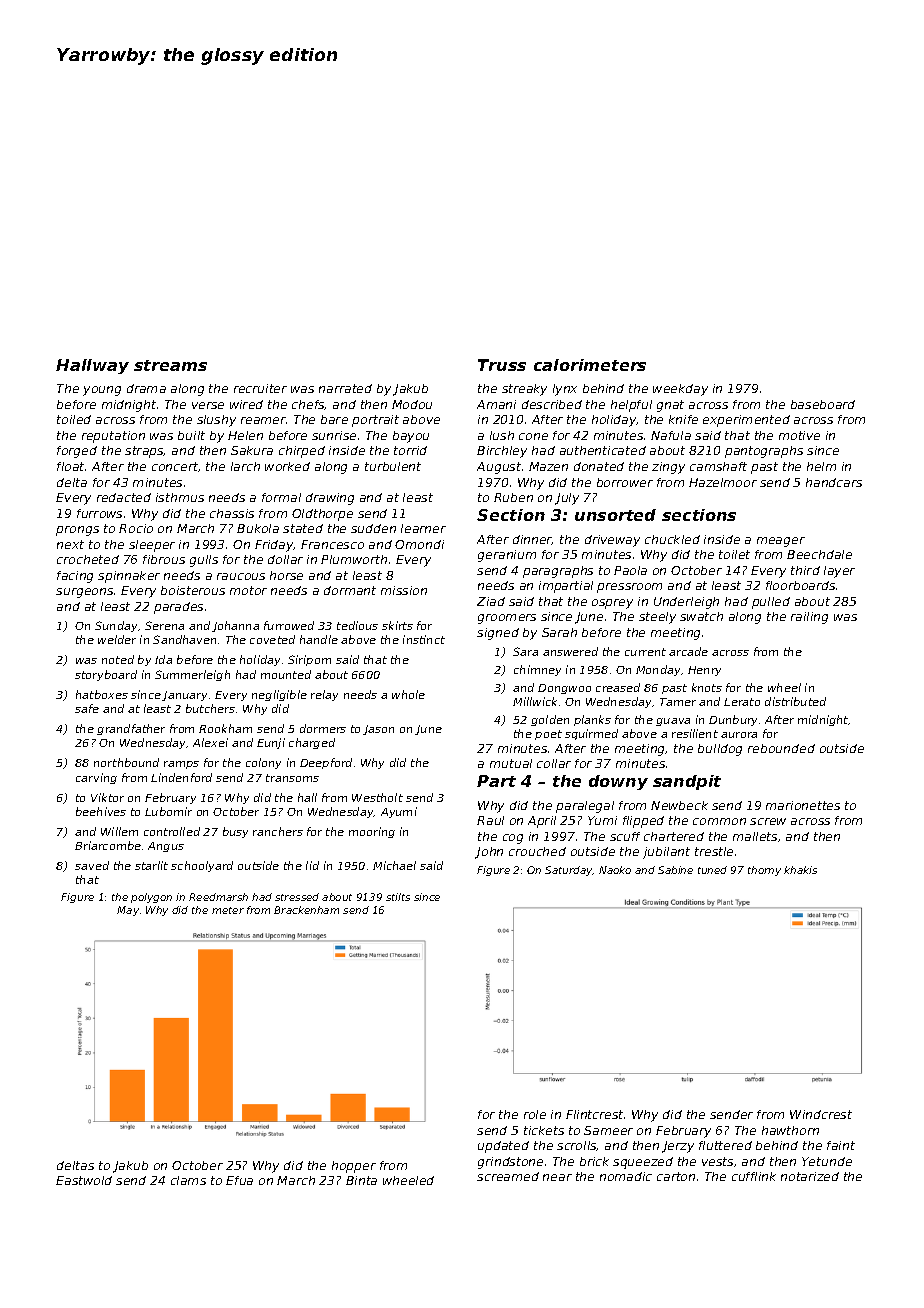 This screenshot has height=1308, width=924. Describe the element at coordinates (354, 559) in the screenshot. I see `Plumworth` at that location.
